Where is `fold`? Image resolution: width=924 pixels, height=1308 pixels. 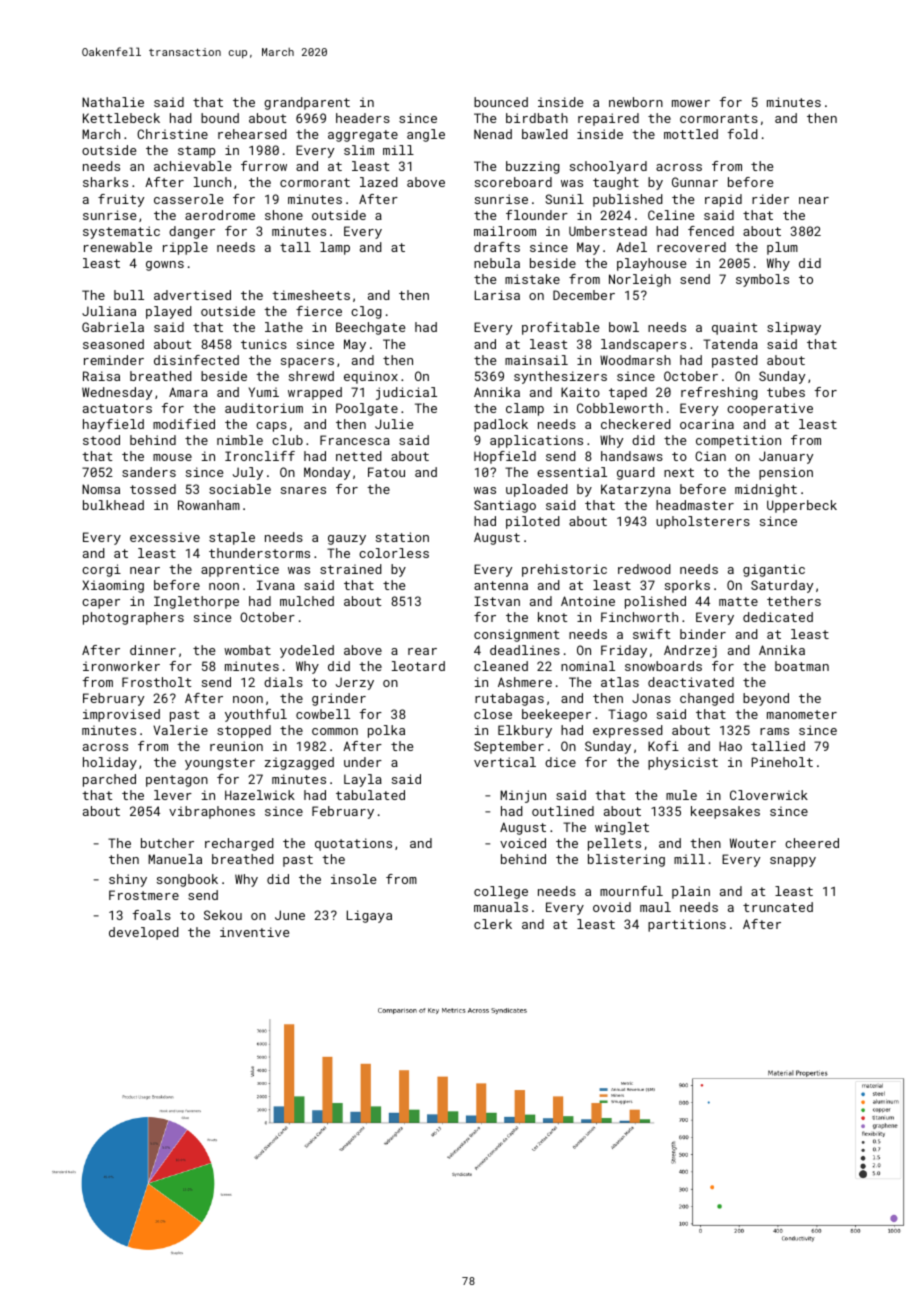
fold is located at coordinates (743, 134).
